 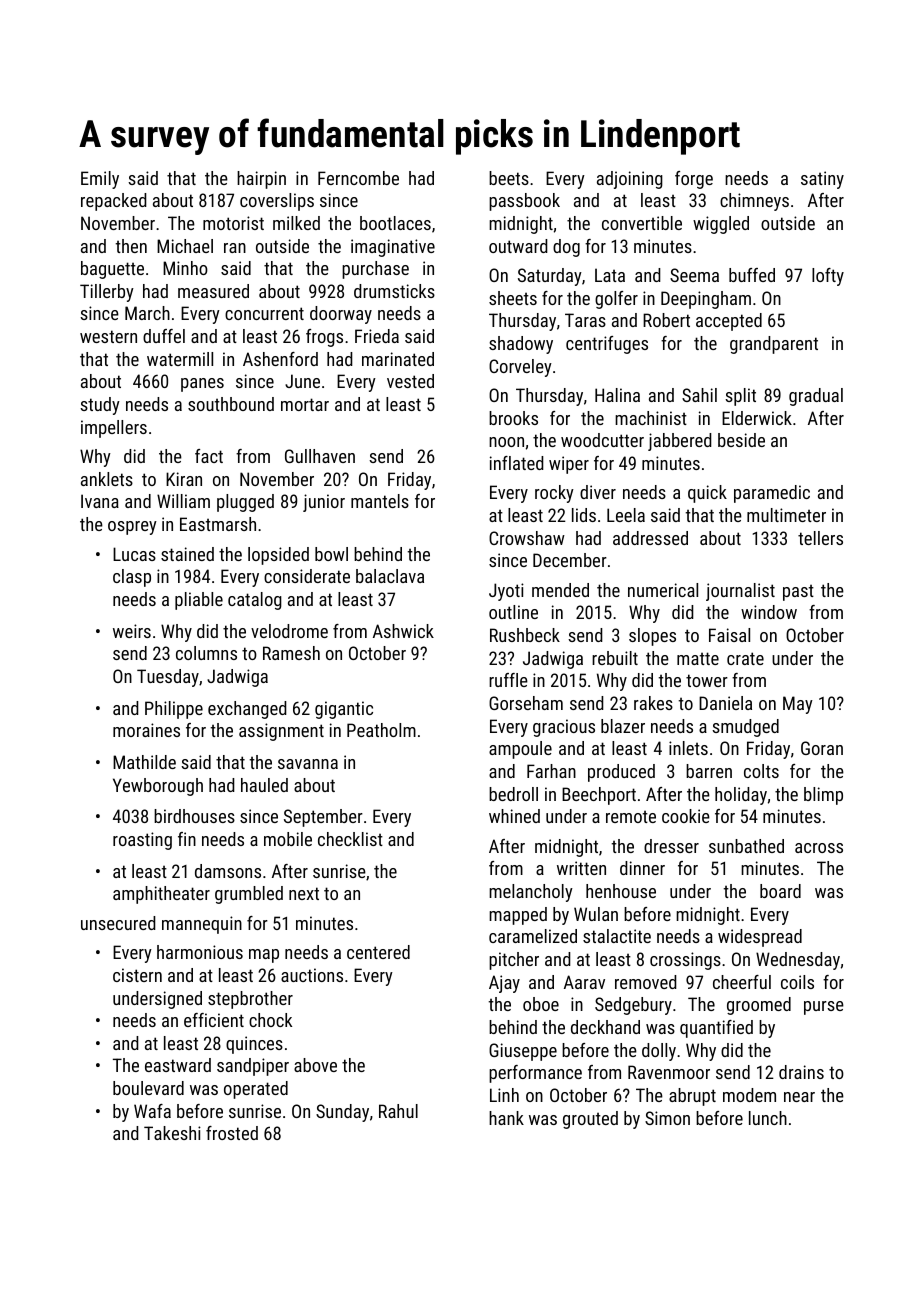 What do you see at coordinates (398, 1111) in the screenshot?
I see `Rahul` at bounding box center [398, 1111].
